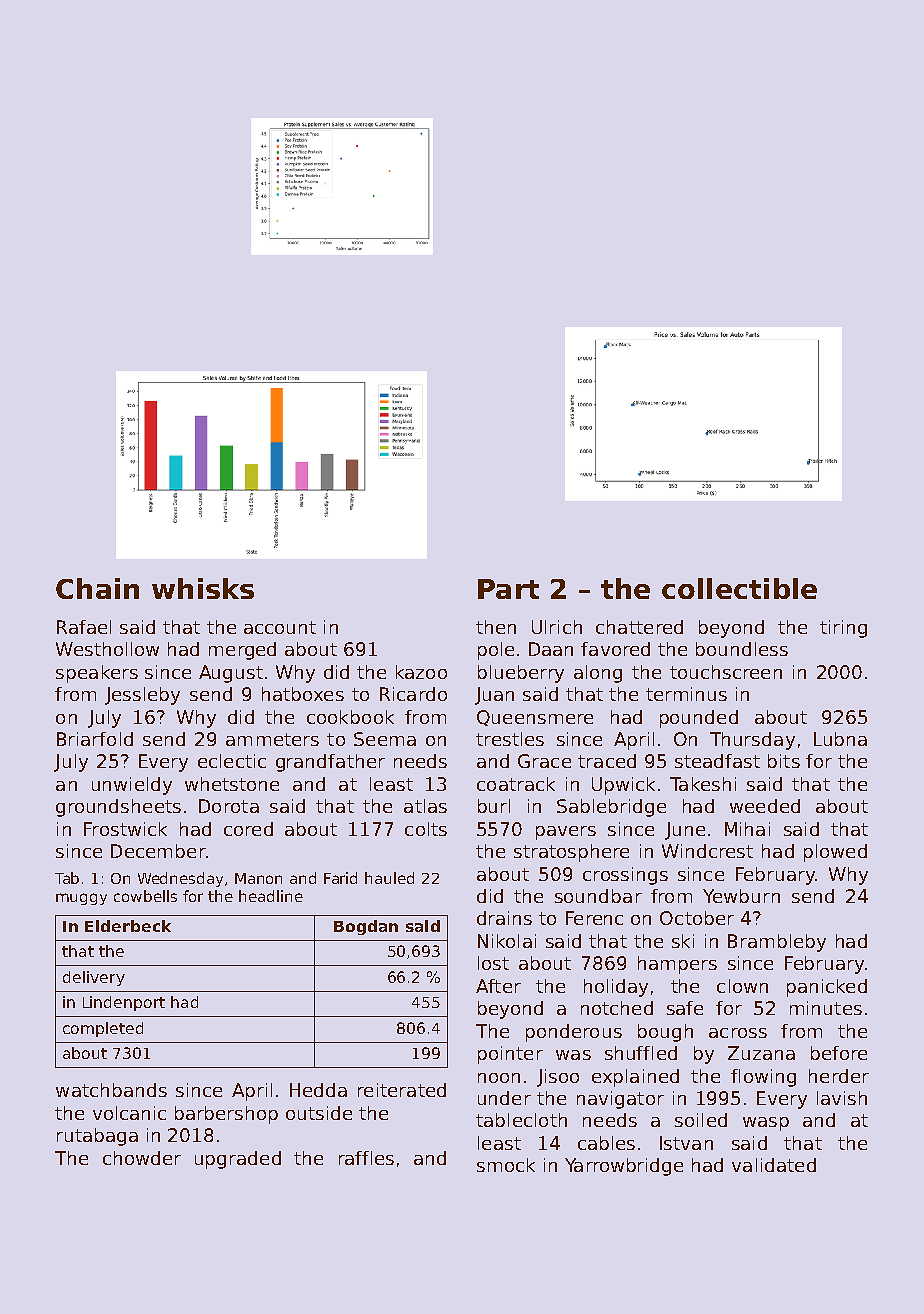  Describe the element at coordinates (107, 649) in the screenshot. I see `Westhollow` at that location.
